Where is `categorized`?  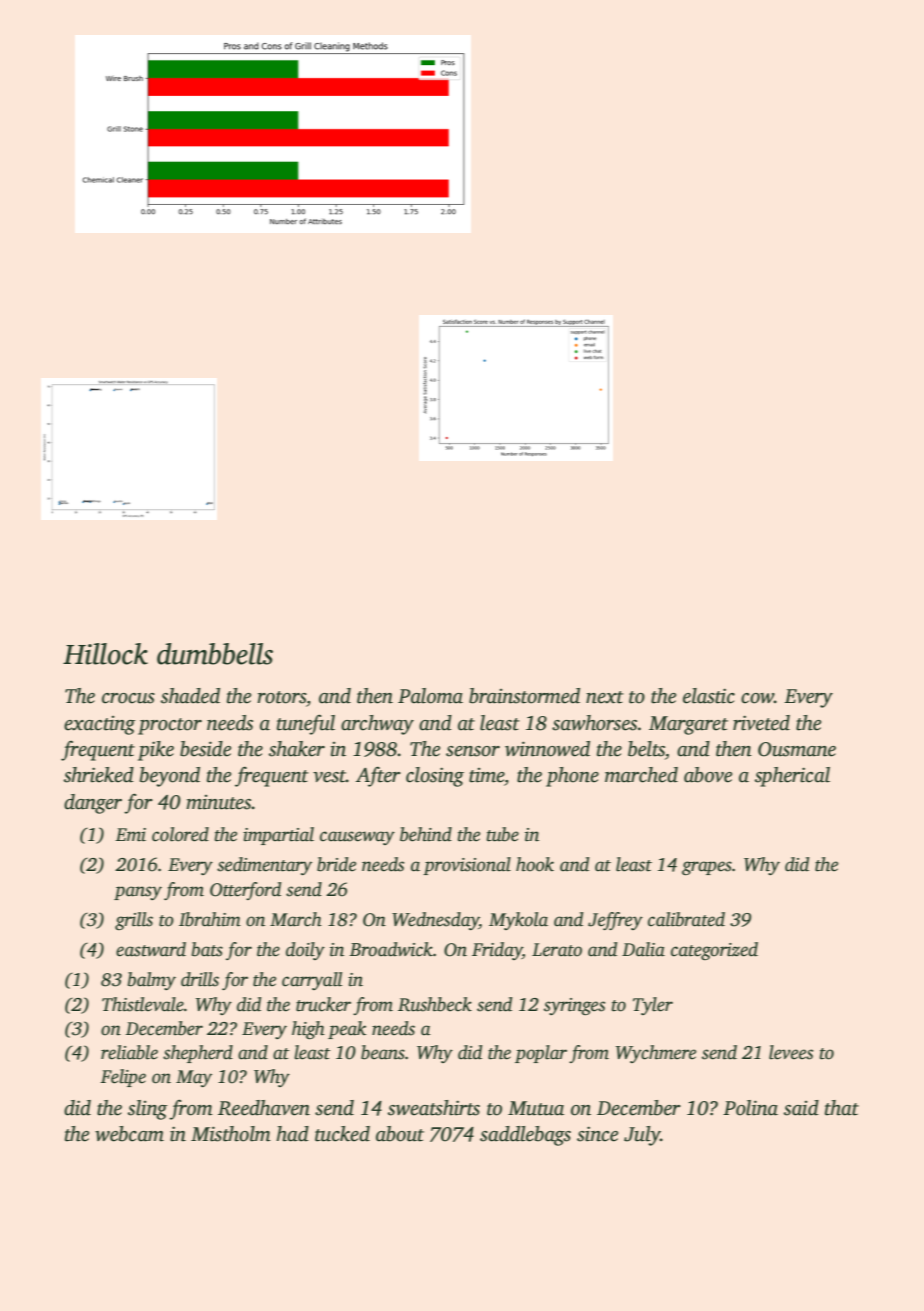 categorized is located at coordinates (714, 951).
